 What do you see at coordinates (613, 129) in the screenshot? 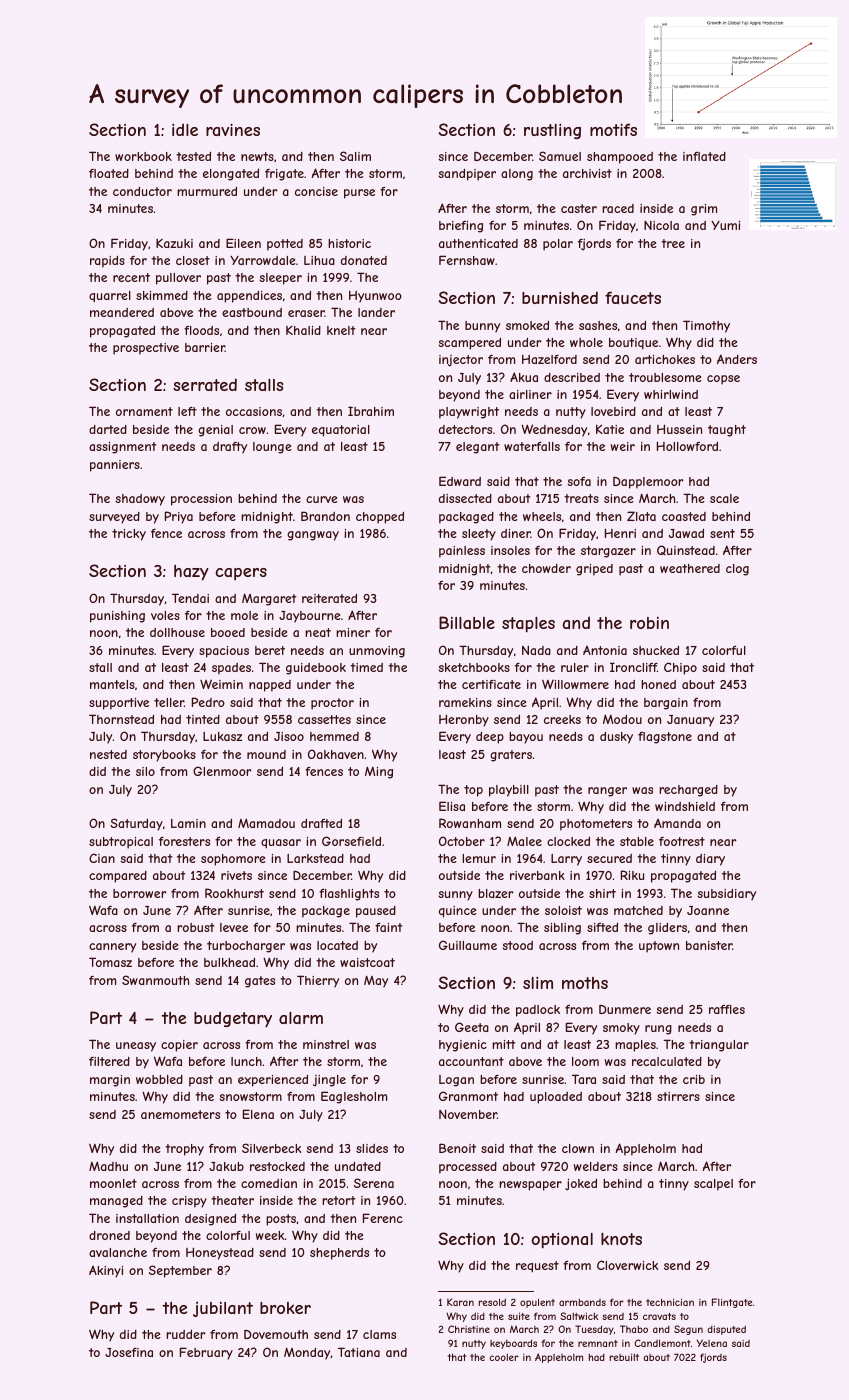
I see `motifs` at bounding box center [613, 129].
